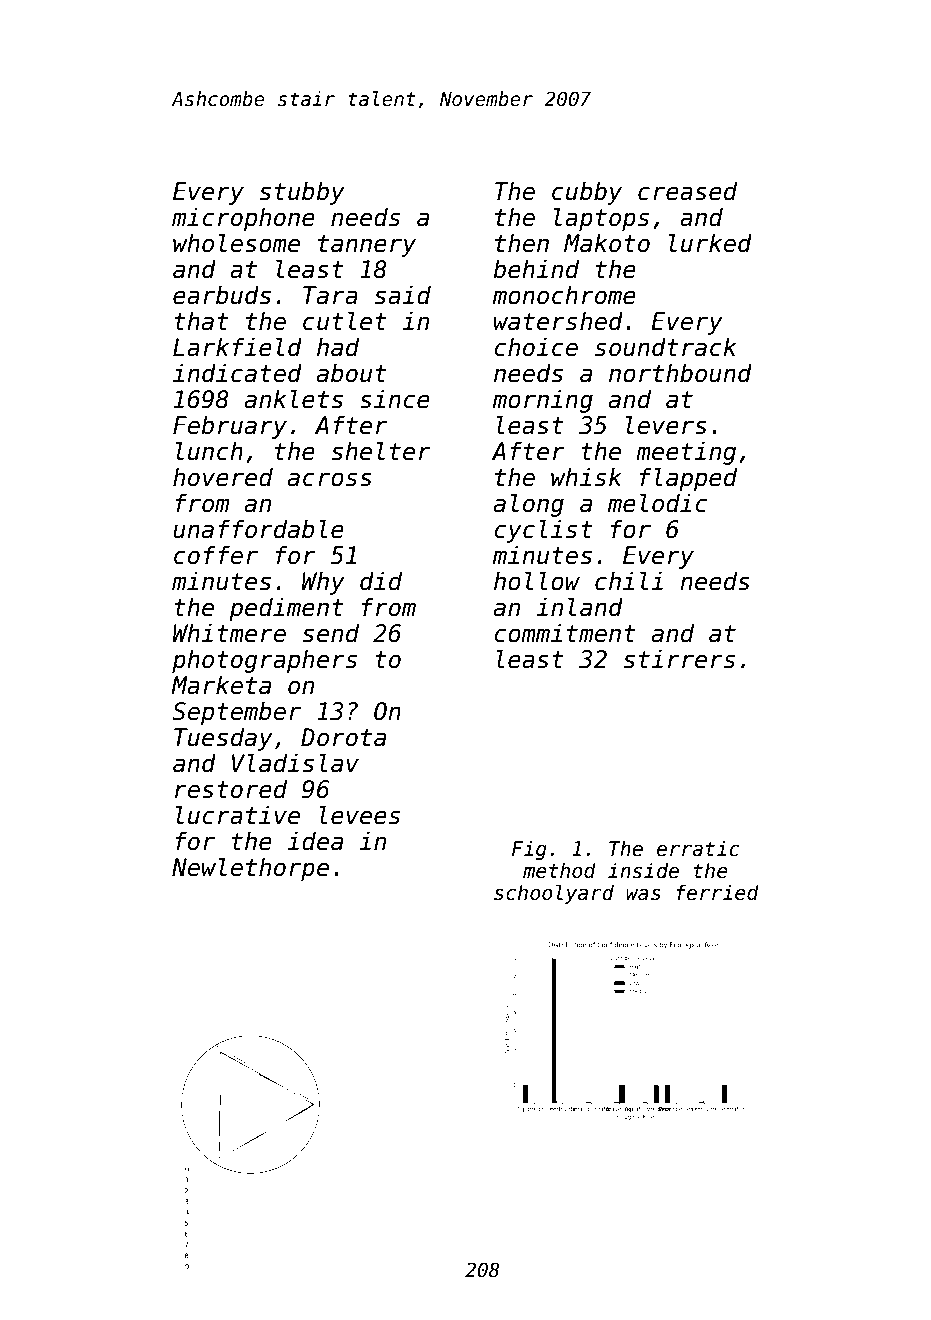  I want to click on stubby, so click(302, 193).
